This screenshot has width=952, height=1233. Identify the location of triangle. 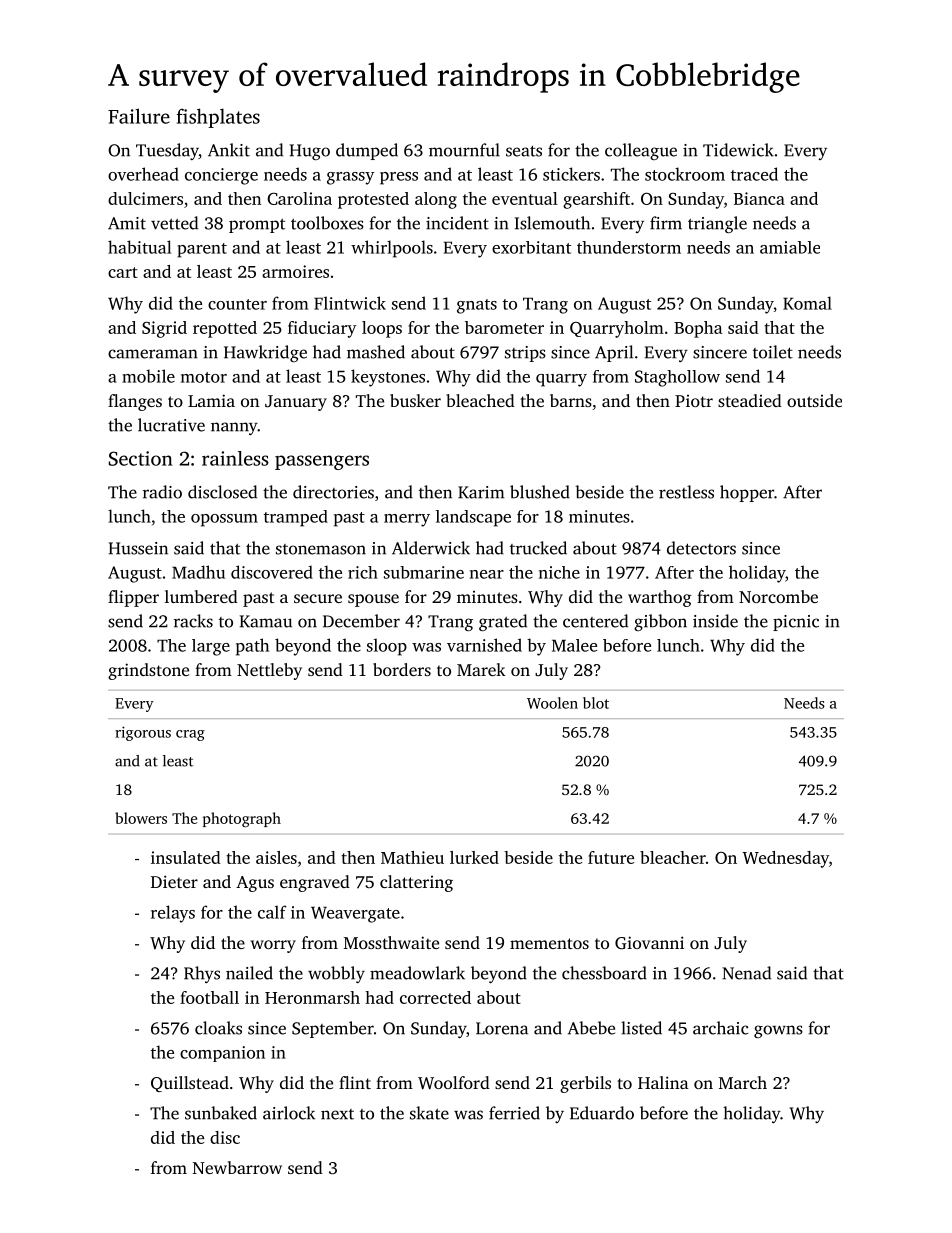
(717, 224).
